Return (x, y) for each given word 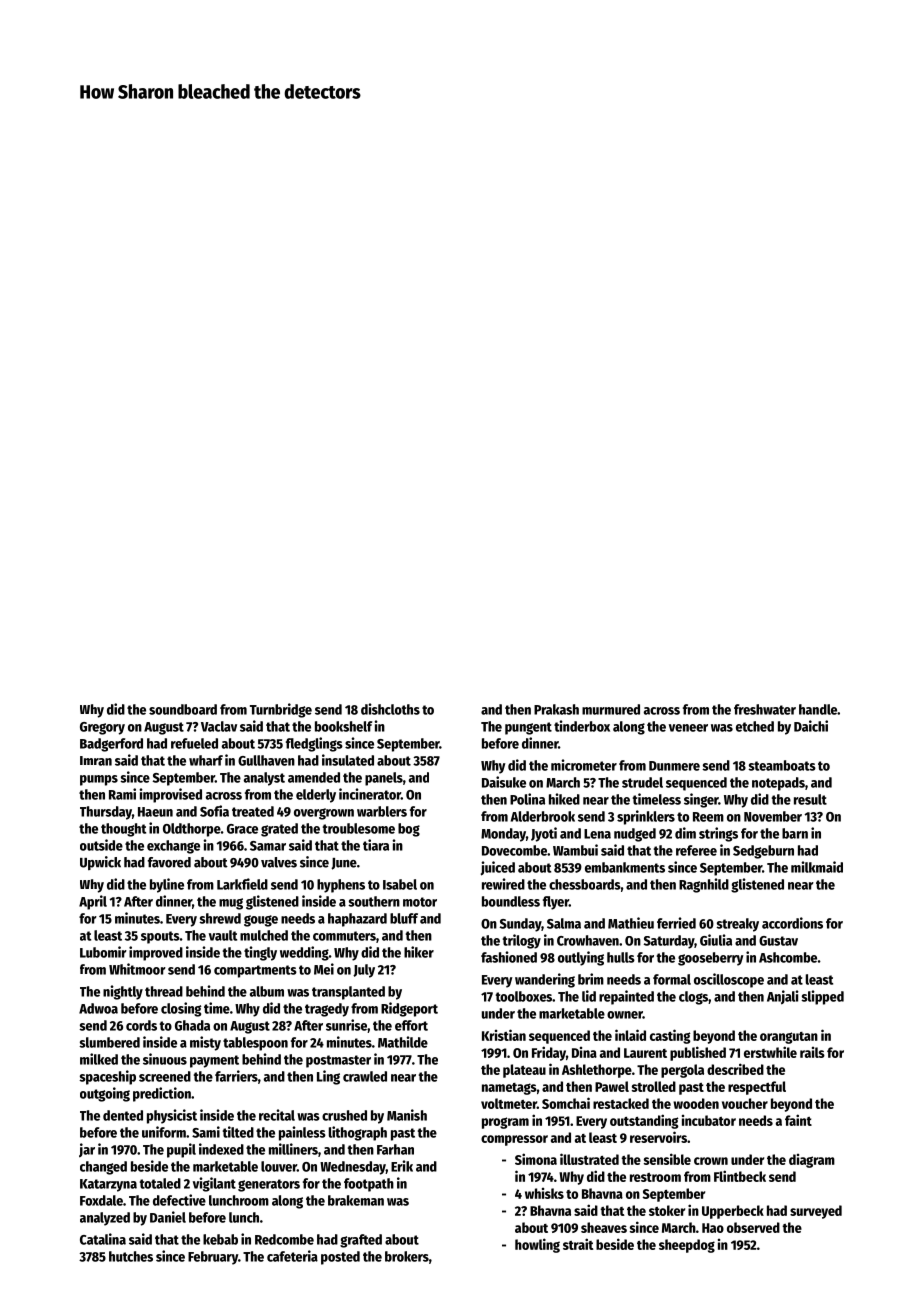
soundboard (183, 709)
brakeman (356, 1200)
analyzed (105, 1219)
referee (696, 850)
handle (818, 709)
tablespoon (255, 1044)
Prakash (556, 709)
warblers (382, 811)
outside (101, 845)
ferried (676, 923)
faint (798, 1120)
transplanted (348, 993)
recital (277, 1115)
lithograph (358, 1133)
